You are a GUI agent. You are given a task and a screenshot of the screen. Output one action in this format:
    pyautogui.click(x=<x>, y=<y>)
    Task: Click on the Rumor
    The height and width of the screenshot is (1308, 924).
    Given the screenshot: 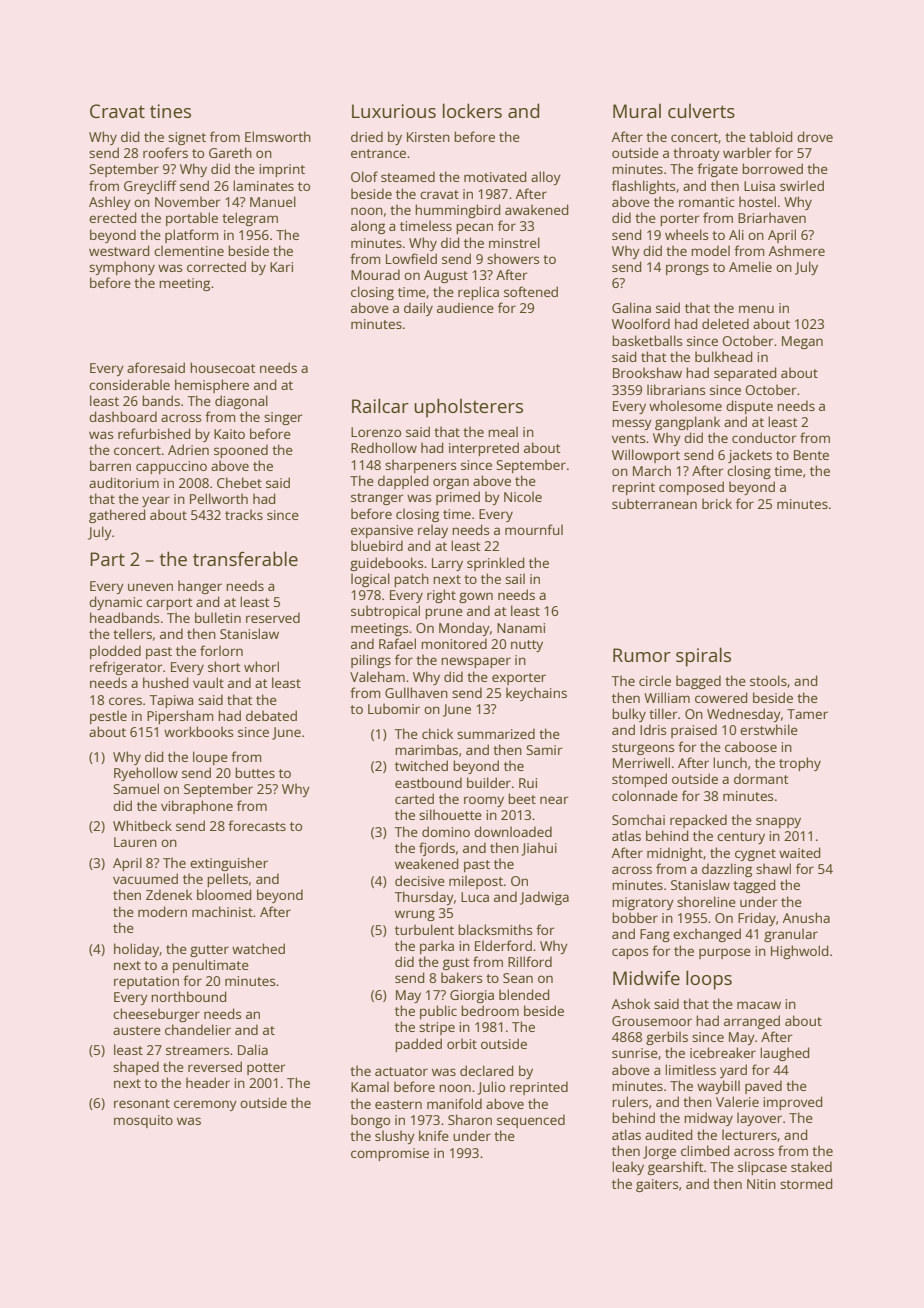 What is the action you would take?
    pyautogui.click(x=642, y=655)
